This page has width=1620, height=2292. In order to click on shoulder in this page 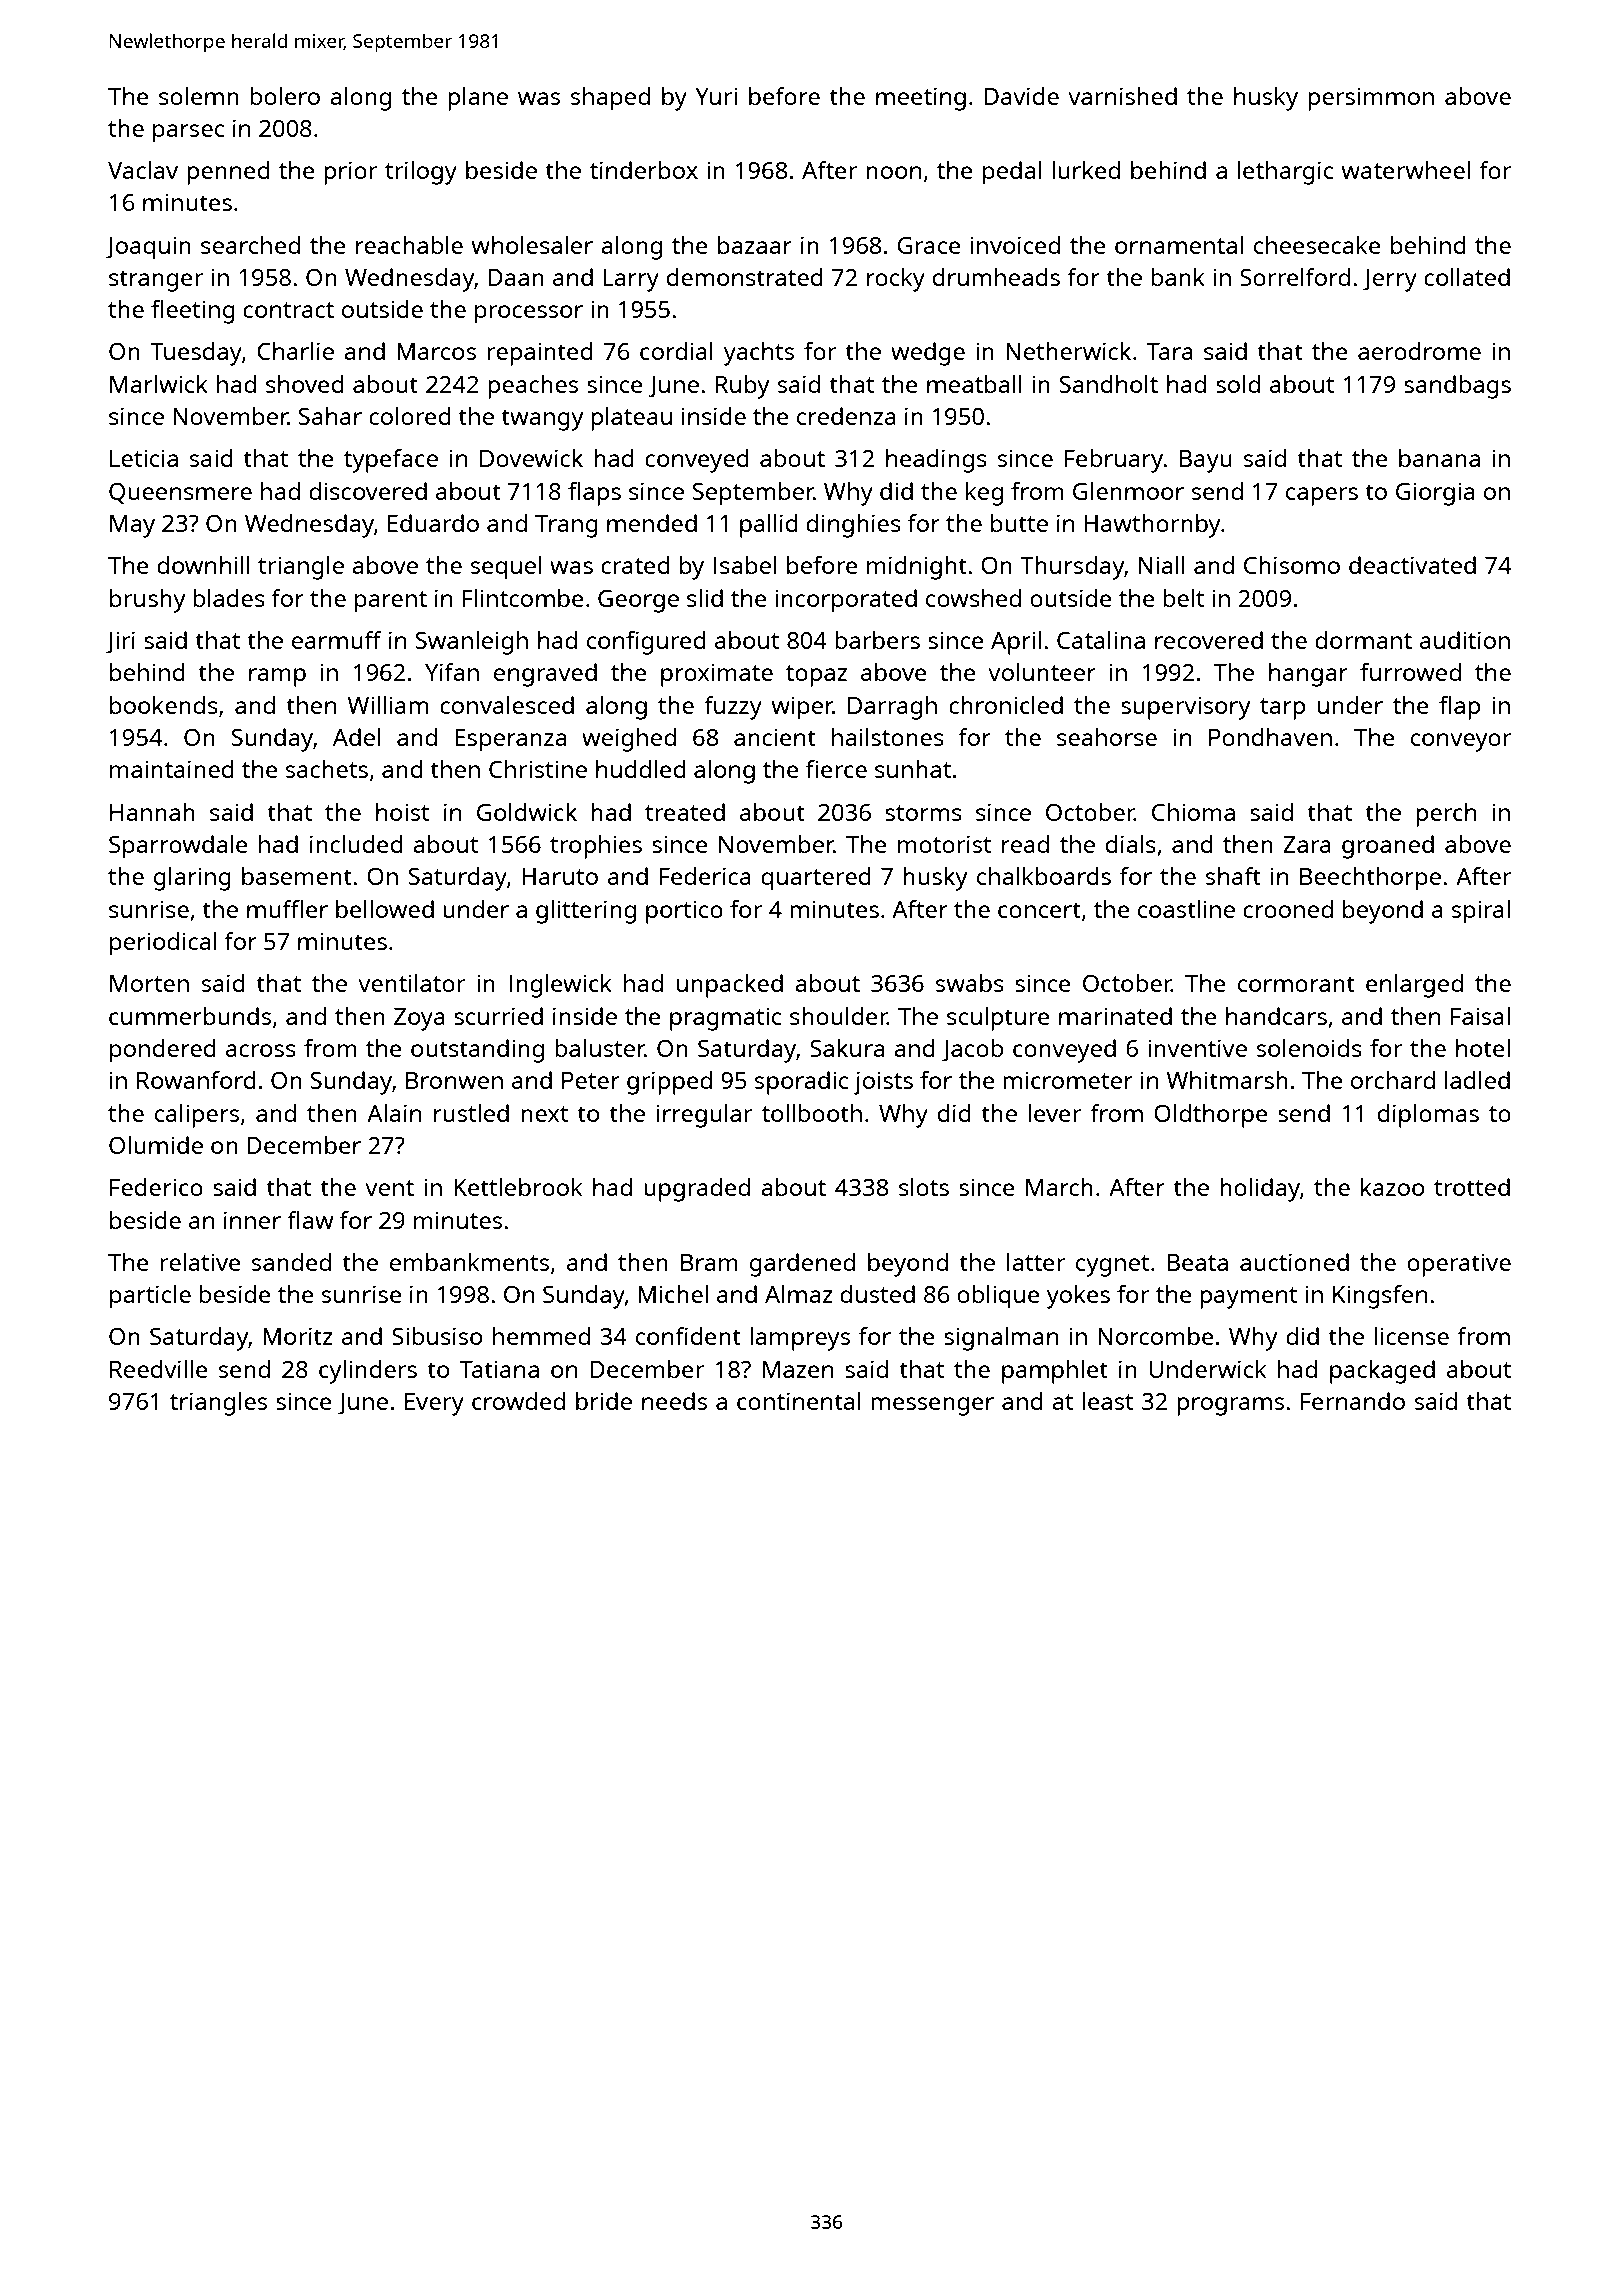, I will do `click(838, 1016)`.
